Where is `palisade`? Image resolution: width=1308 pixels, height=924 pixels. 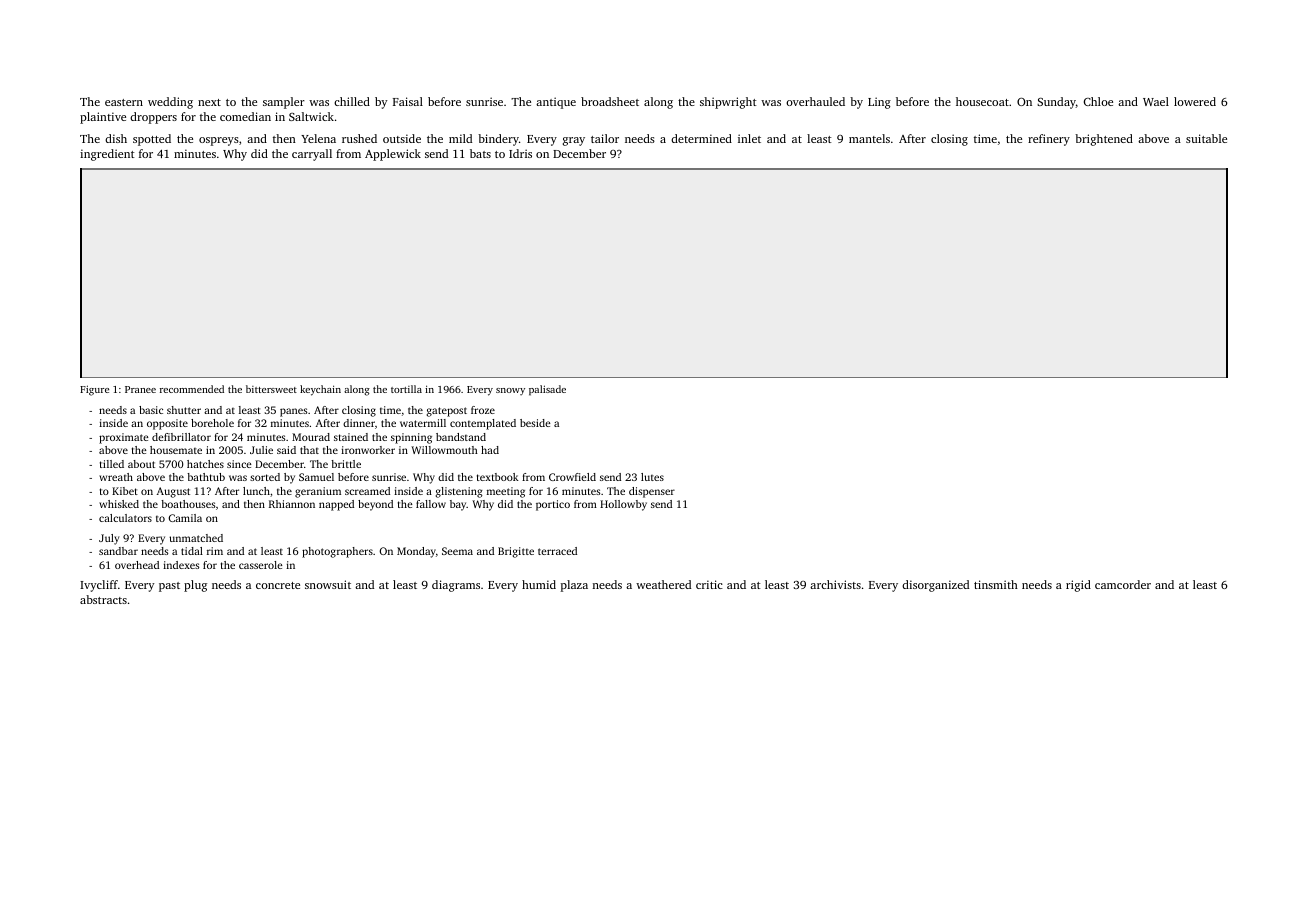 palisade is located at coordinates (547, 390).
